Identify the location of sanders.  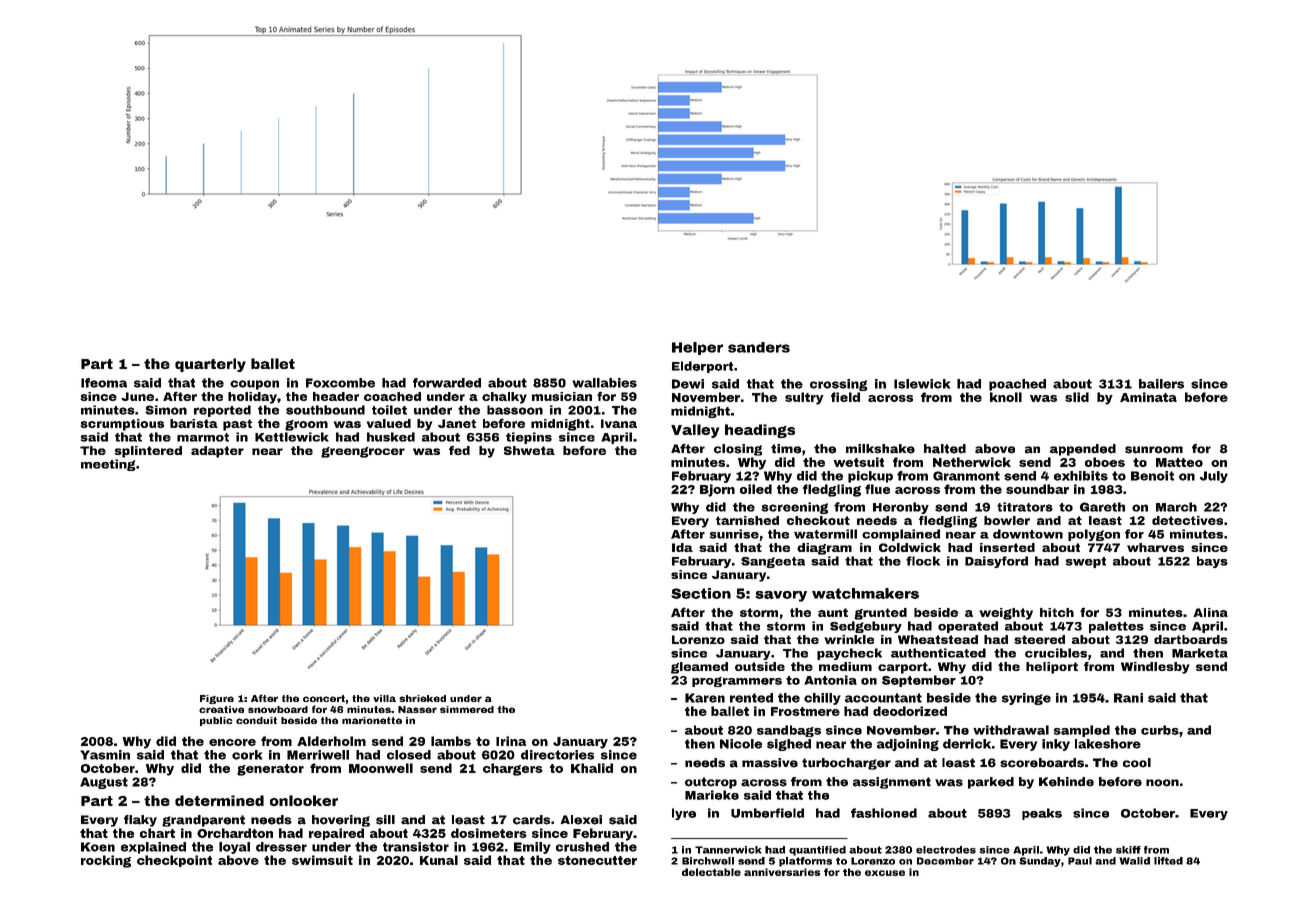
(759, 347).
